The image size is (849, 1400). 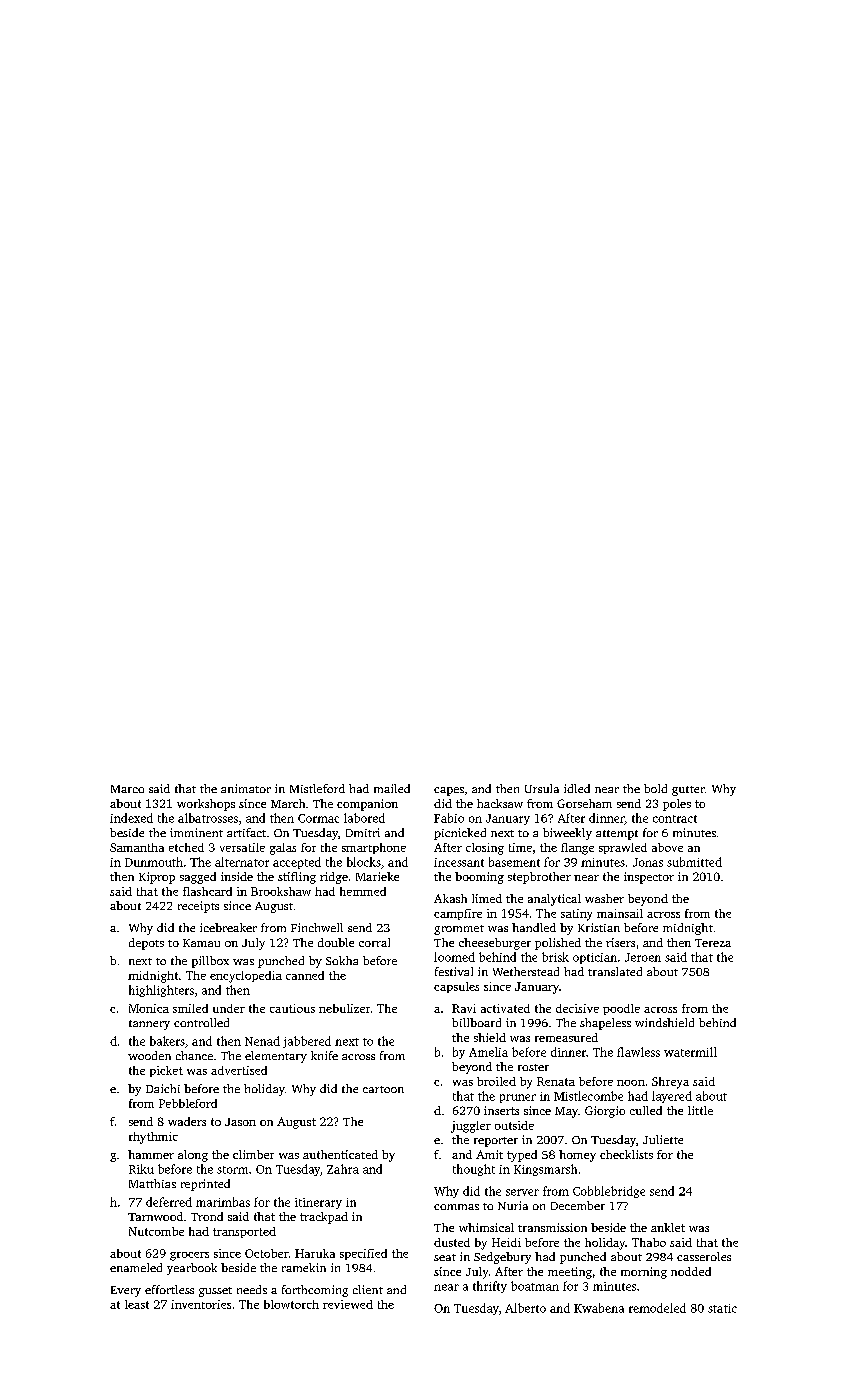 What do you see at coordinates (555, 957) in the screenshot?
I see `brisk` at bounding box center [555, 957].
